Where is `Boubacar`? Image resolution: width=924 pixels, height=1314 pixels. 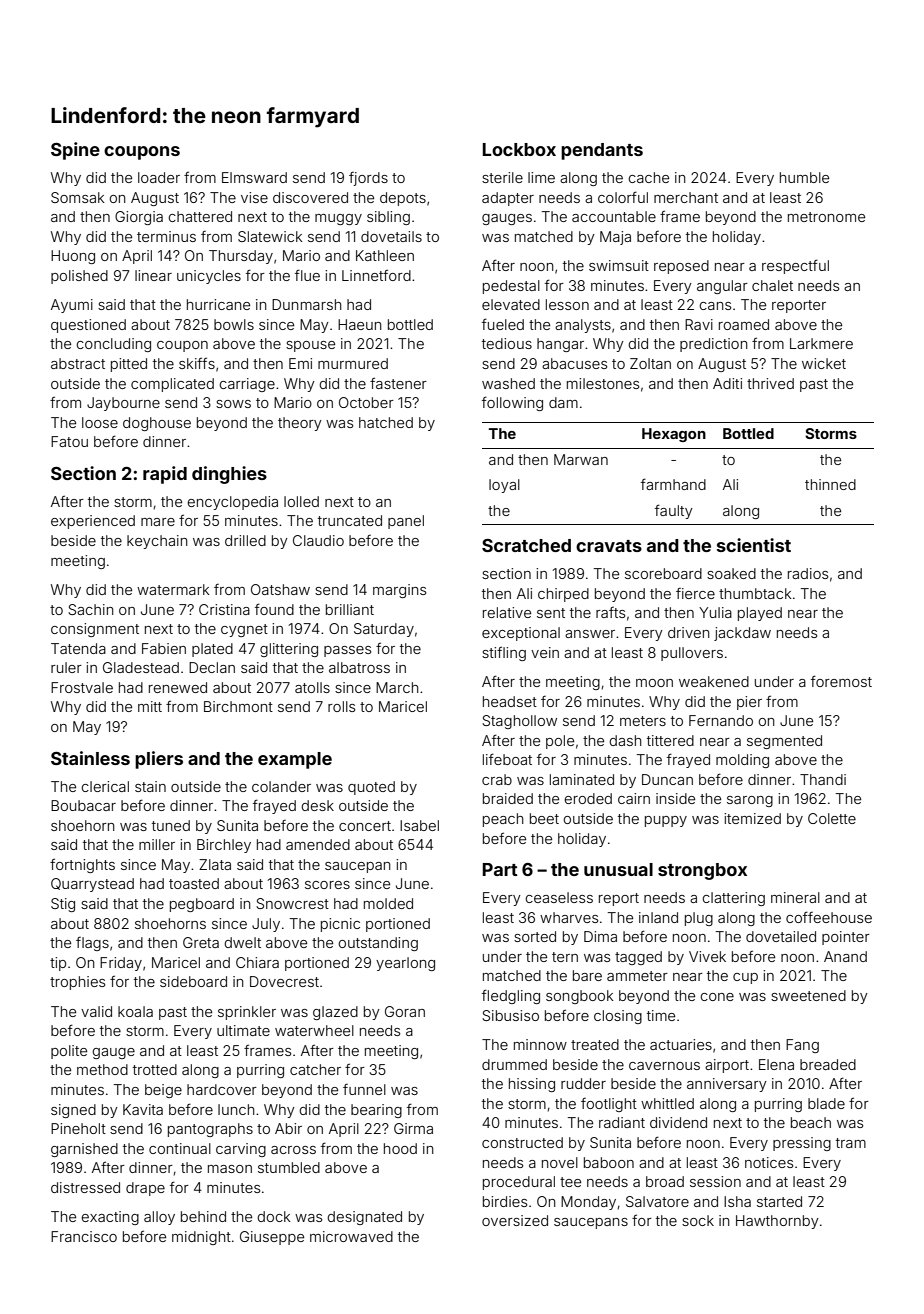 Boubacar is located at coordinates (83, 805).
